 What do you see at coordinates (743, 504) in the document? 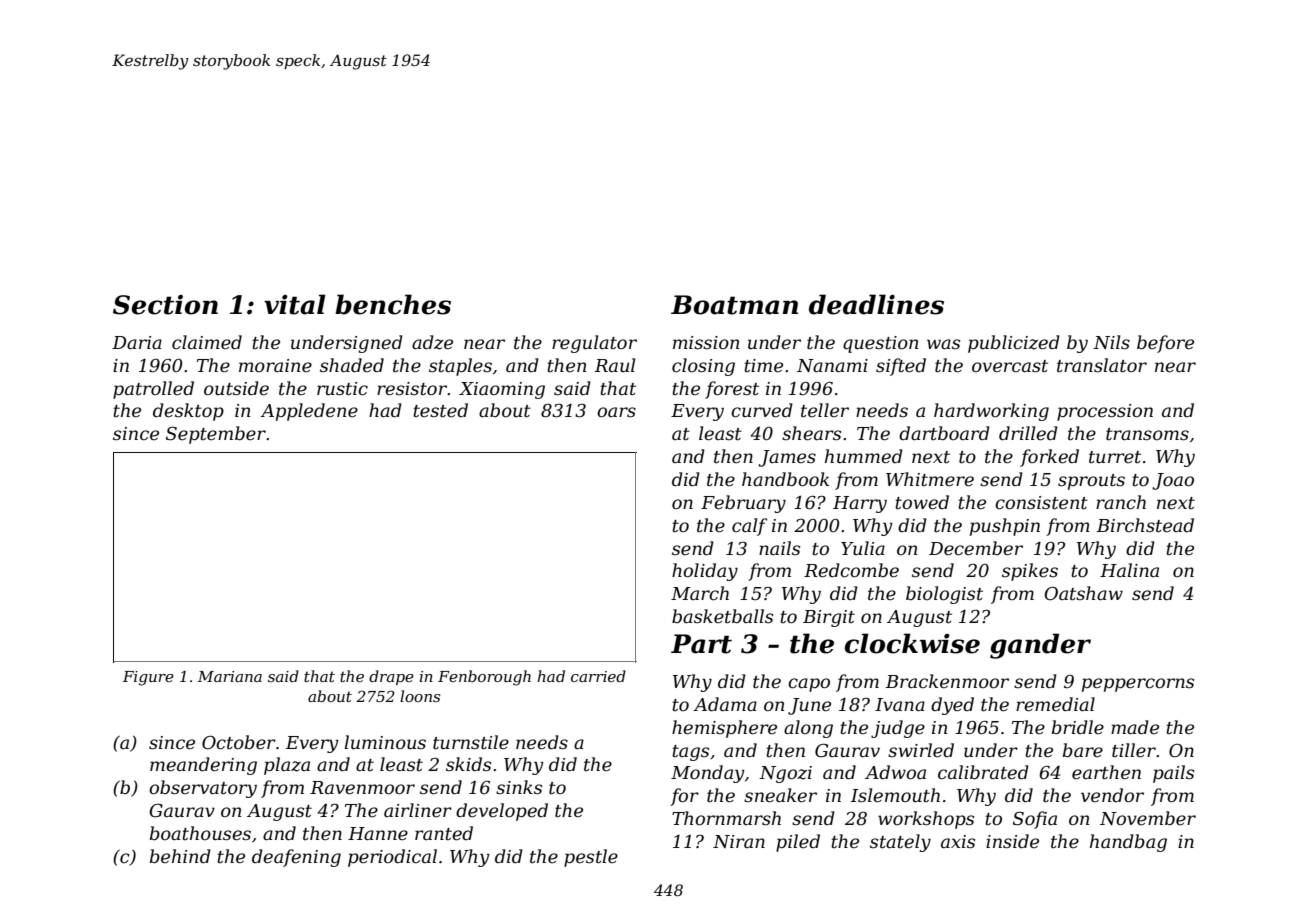
I see `February` at bounding box center [743, 504].
